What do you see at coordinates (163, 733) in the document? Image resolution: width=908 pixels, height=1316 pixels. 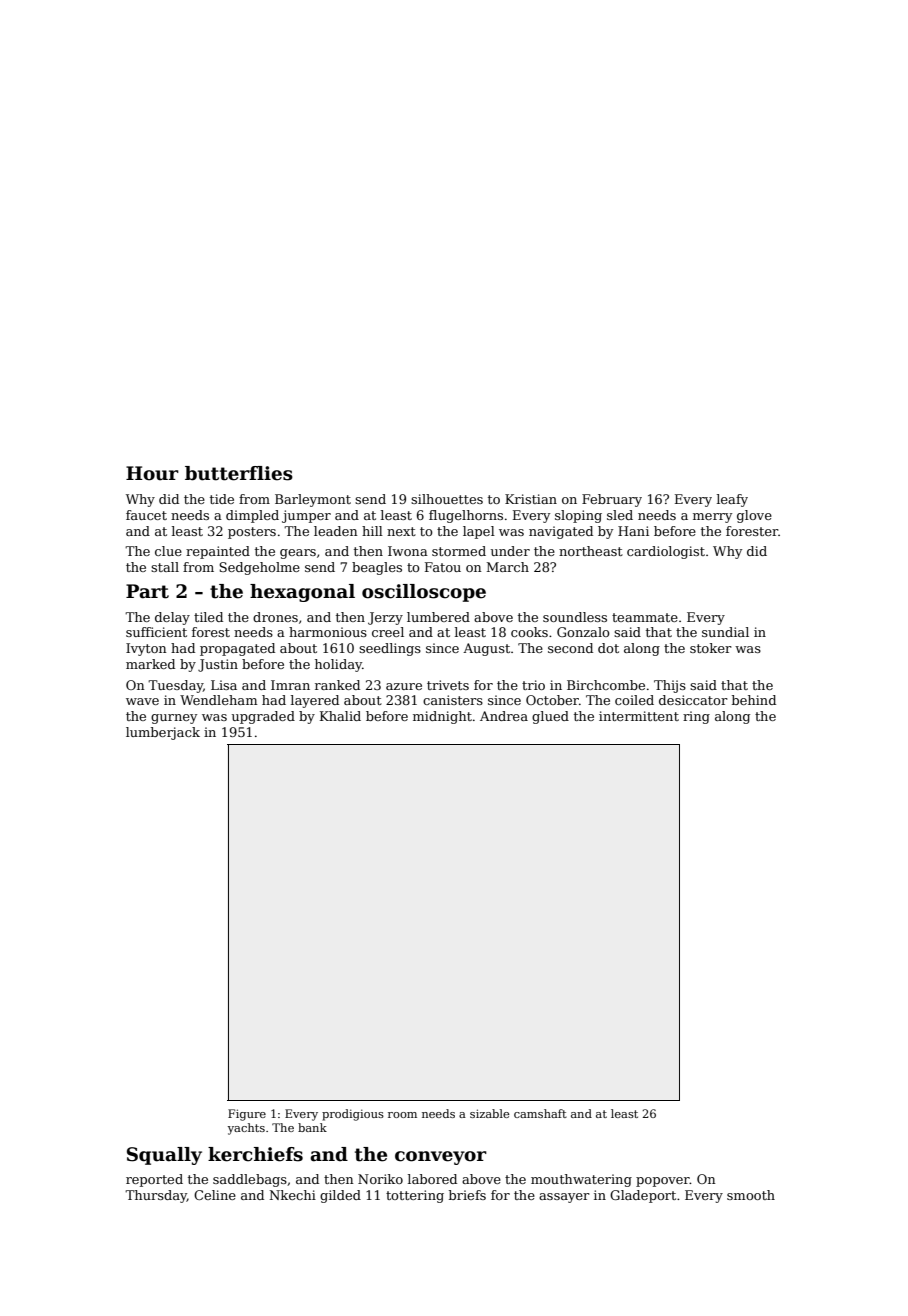 I see `lumberjack` at bounding box center [163, 733].
